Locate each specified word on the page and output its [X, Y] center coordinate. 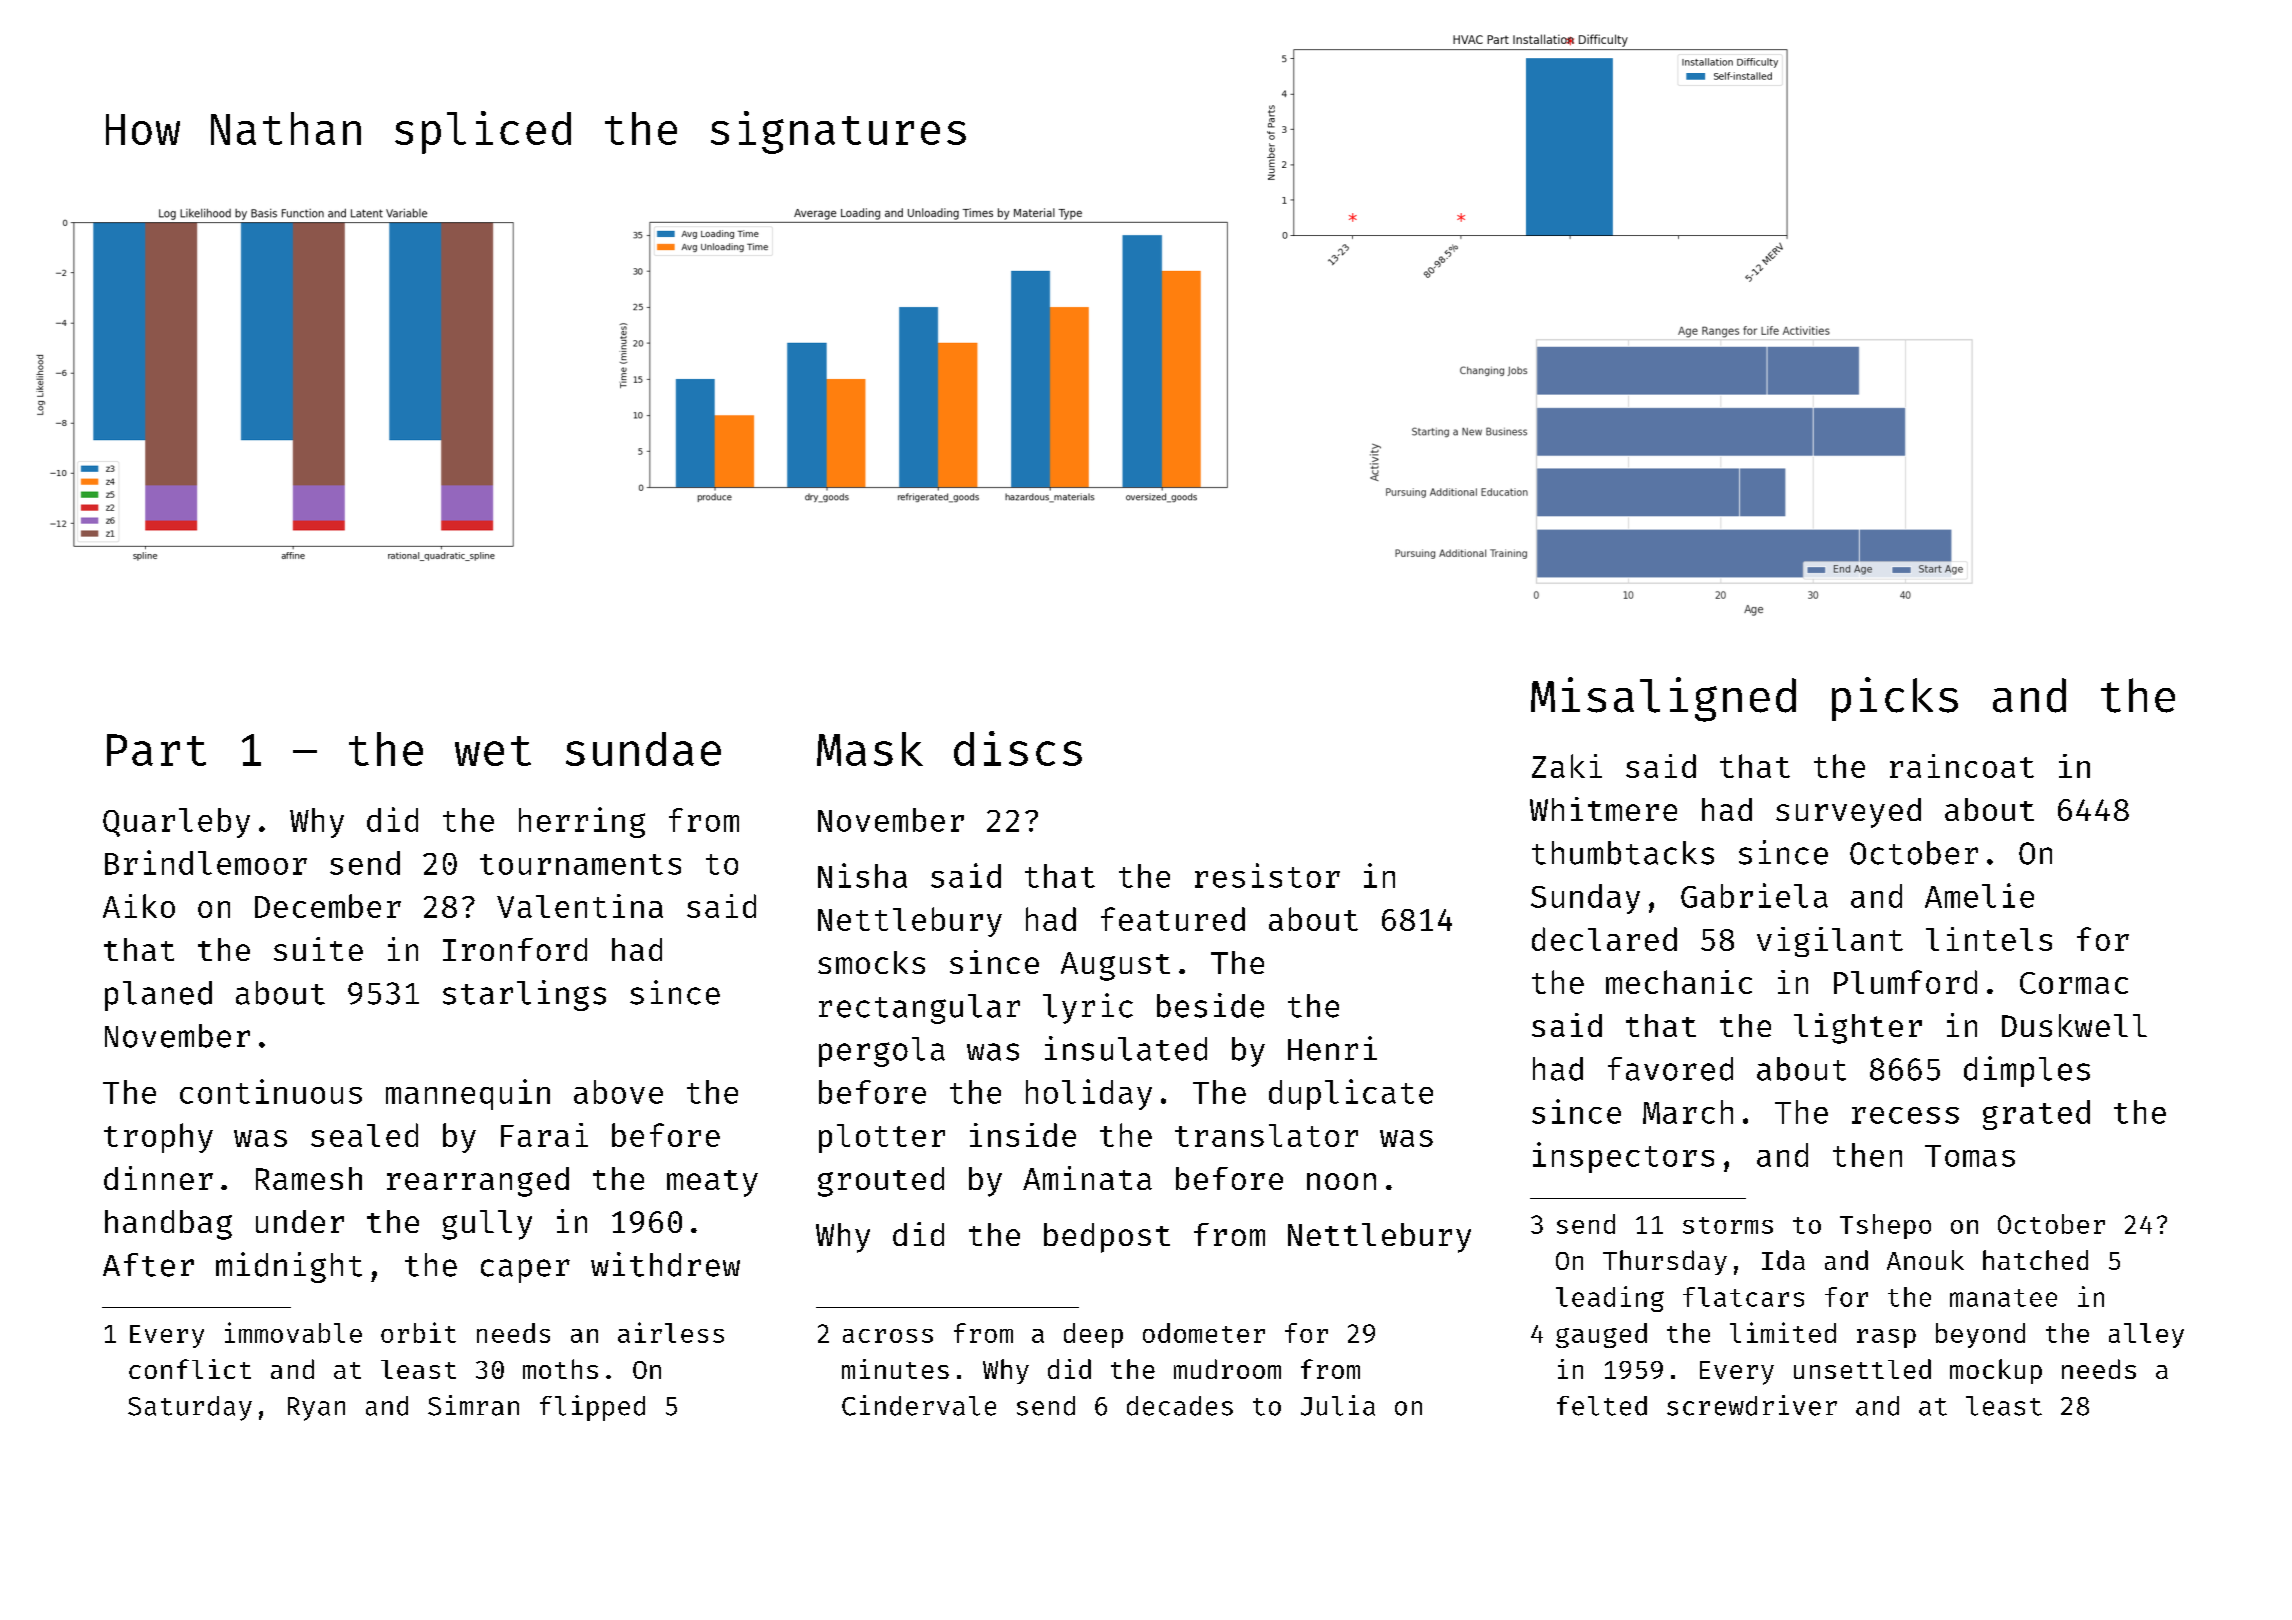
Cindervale [919, 1405]
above [618, 1092]
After [148, 1265]
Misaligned [1663, 699]
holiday [1089, 1094]
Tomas [1970, 1156]
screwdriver [1752, 1405]
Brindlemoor [206, 862]
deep [1093, 1335]
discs [1018, 748]
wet [493, 751]
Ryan [316, 1409]
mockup [1996, 1371]
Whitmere [1603, 809]
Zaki [1567, 766]
